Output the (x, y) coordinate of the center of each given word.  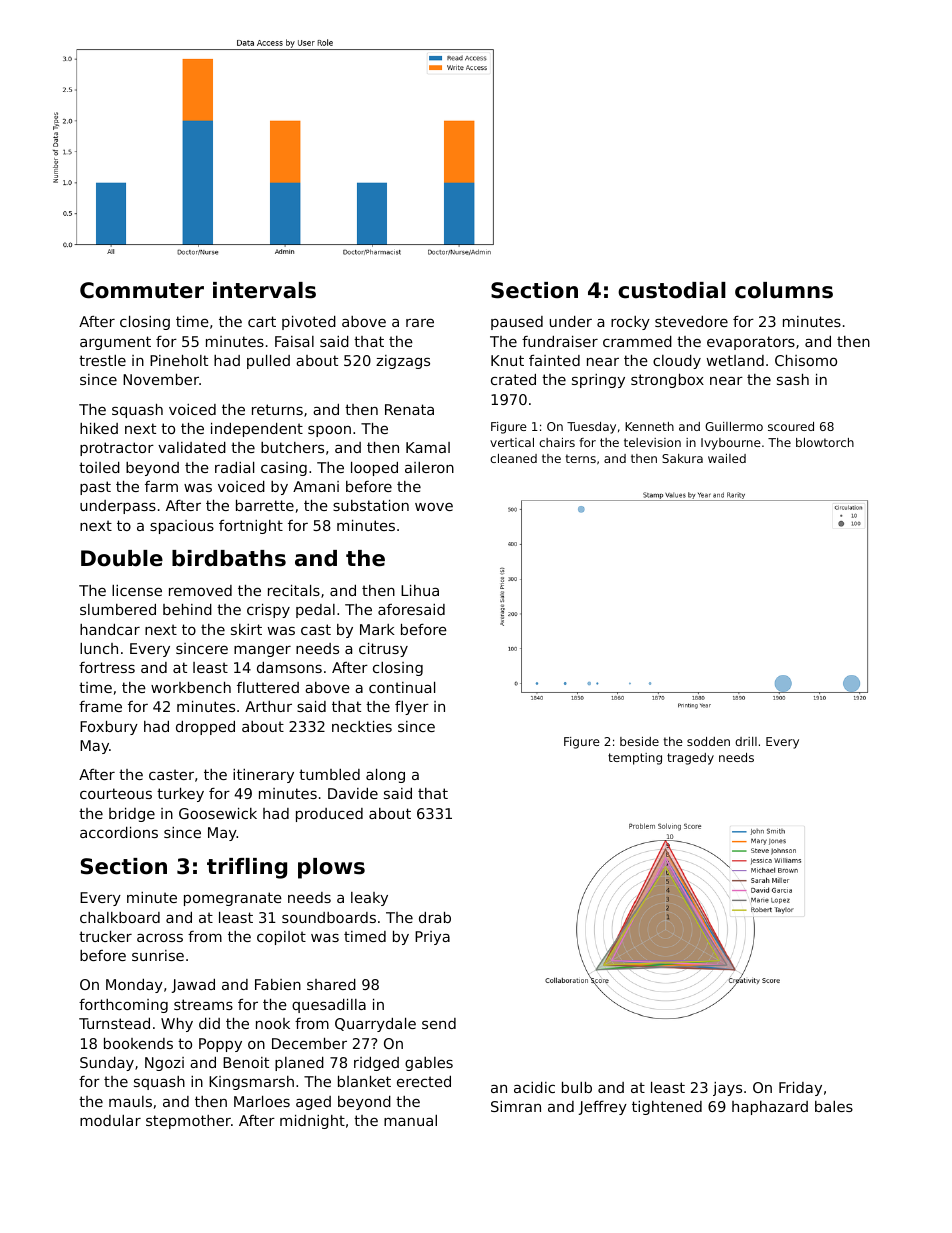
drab (435, 917)
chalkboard (120, 917)
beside (639, 741)
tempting (635, 759)
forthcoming (123, 1006)
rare (420, 322)
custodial (672, 290)
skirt (246, 629)
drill (746, 741)
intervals (264, 290)
